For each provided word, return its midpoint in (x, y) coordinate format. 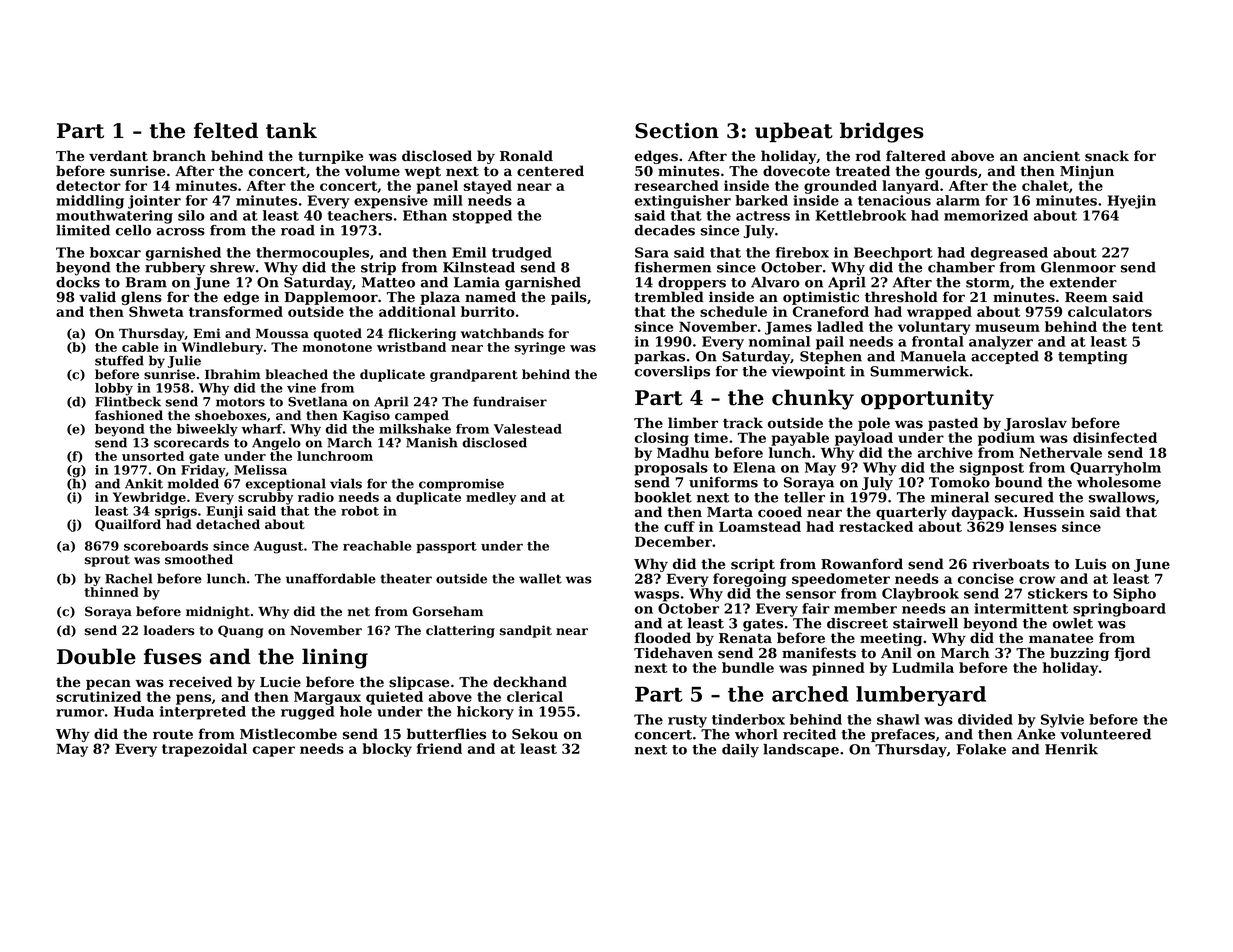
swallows (1122, 497)
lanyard (910, 187)
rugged (308, 713)
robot (360, 511)
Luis (1090, 564)
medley (491, 498)
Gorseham (448, 611)
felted (226, 130)
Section (677, 131)
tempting (1093, 358)
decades (665, 230)
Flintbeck (128, 401)
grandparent (474, 375)
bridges (882, 132)
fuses (173, 656)
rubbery (175, 269)
